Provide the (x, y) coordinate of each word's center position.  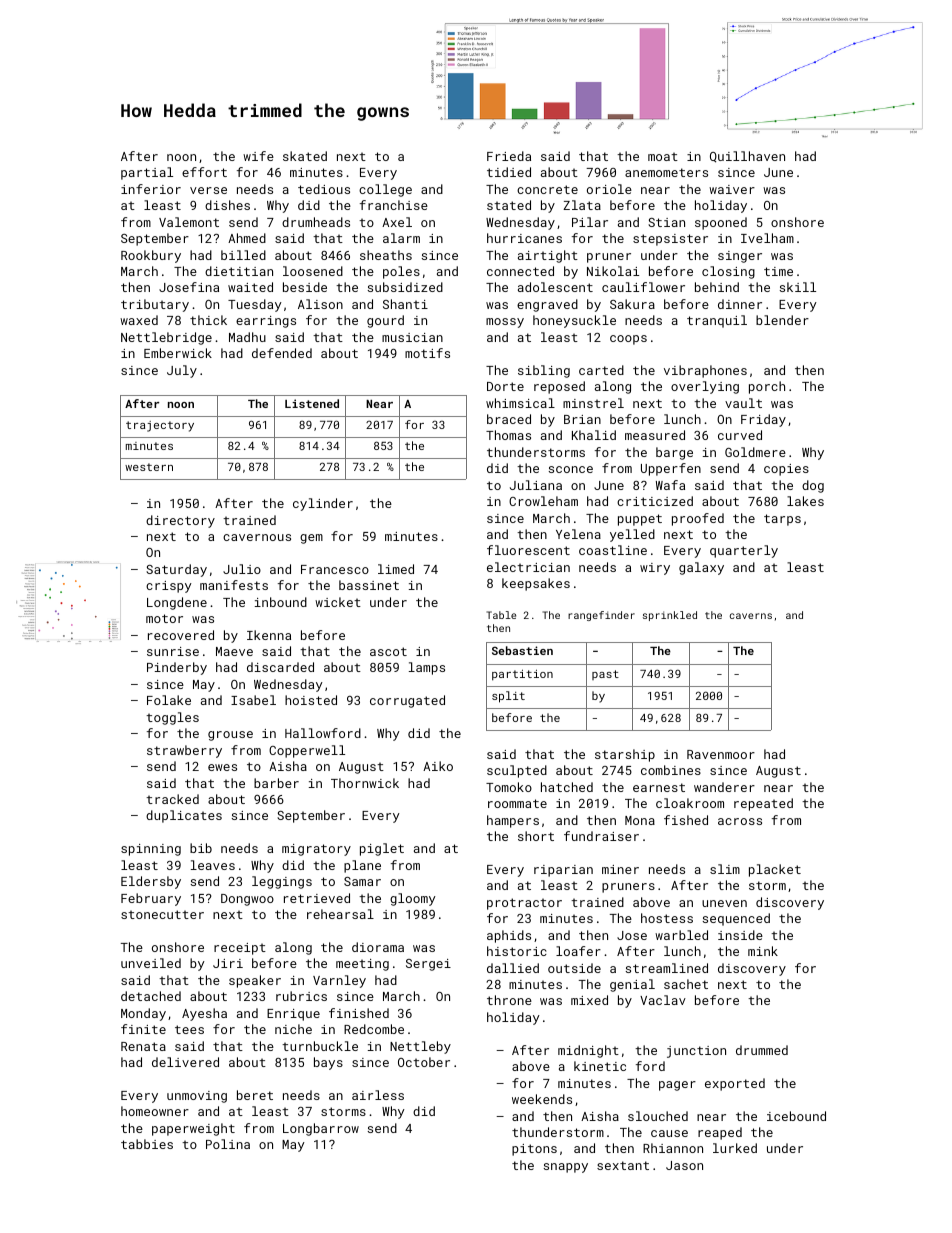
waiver (732, 189)
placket (775, 870)
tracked (172, 799)
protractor (524, 904)
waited (250, 287)
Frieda (509, 156)
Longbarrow (321, 1129)
